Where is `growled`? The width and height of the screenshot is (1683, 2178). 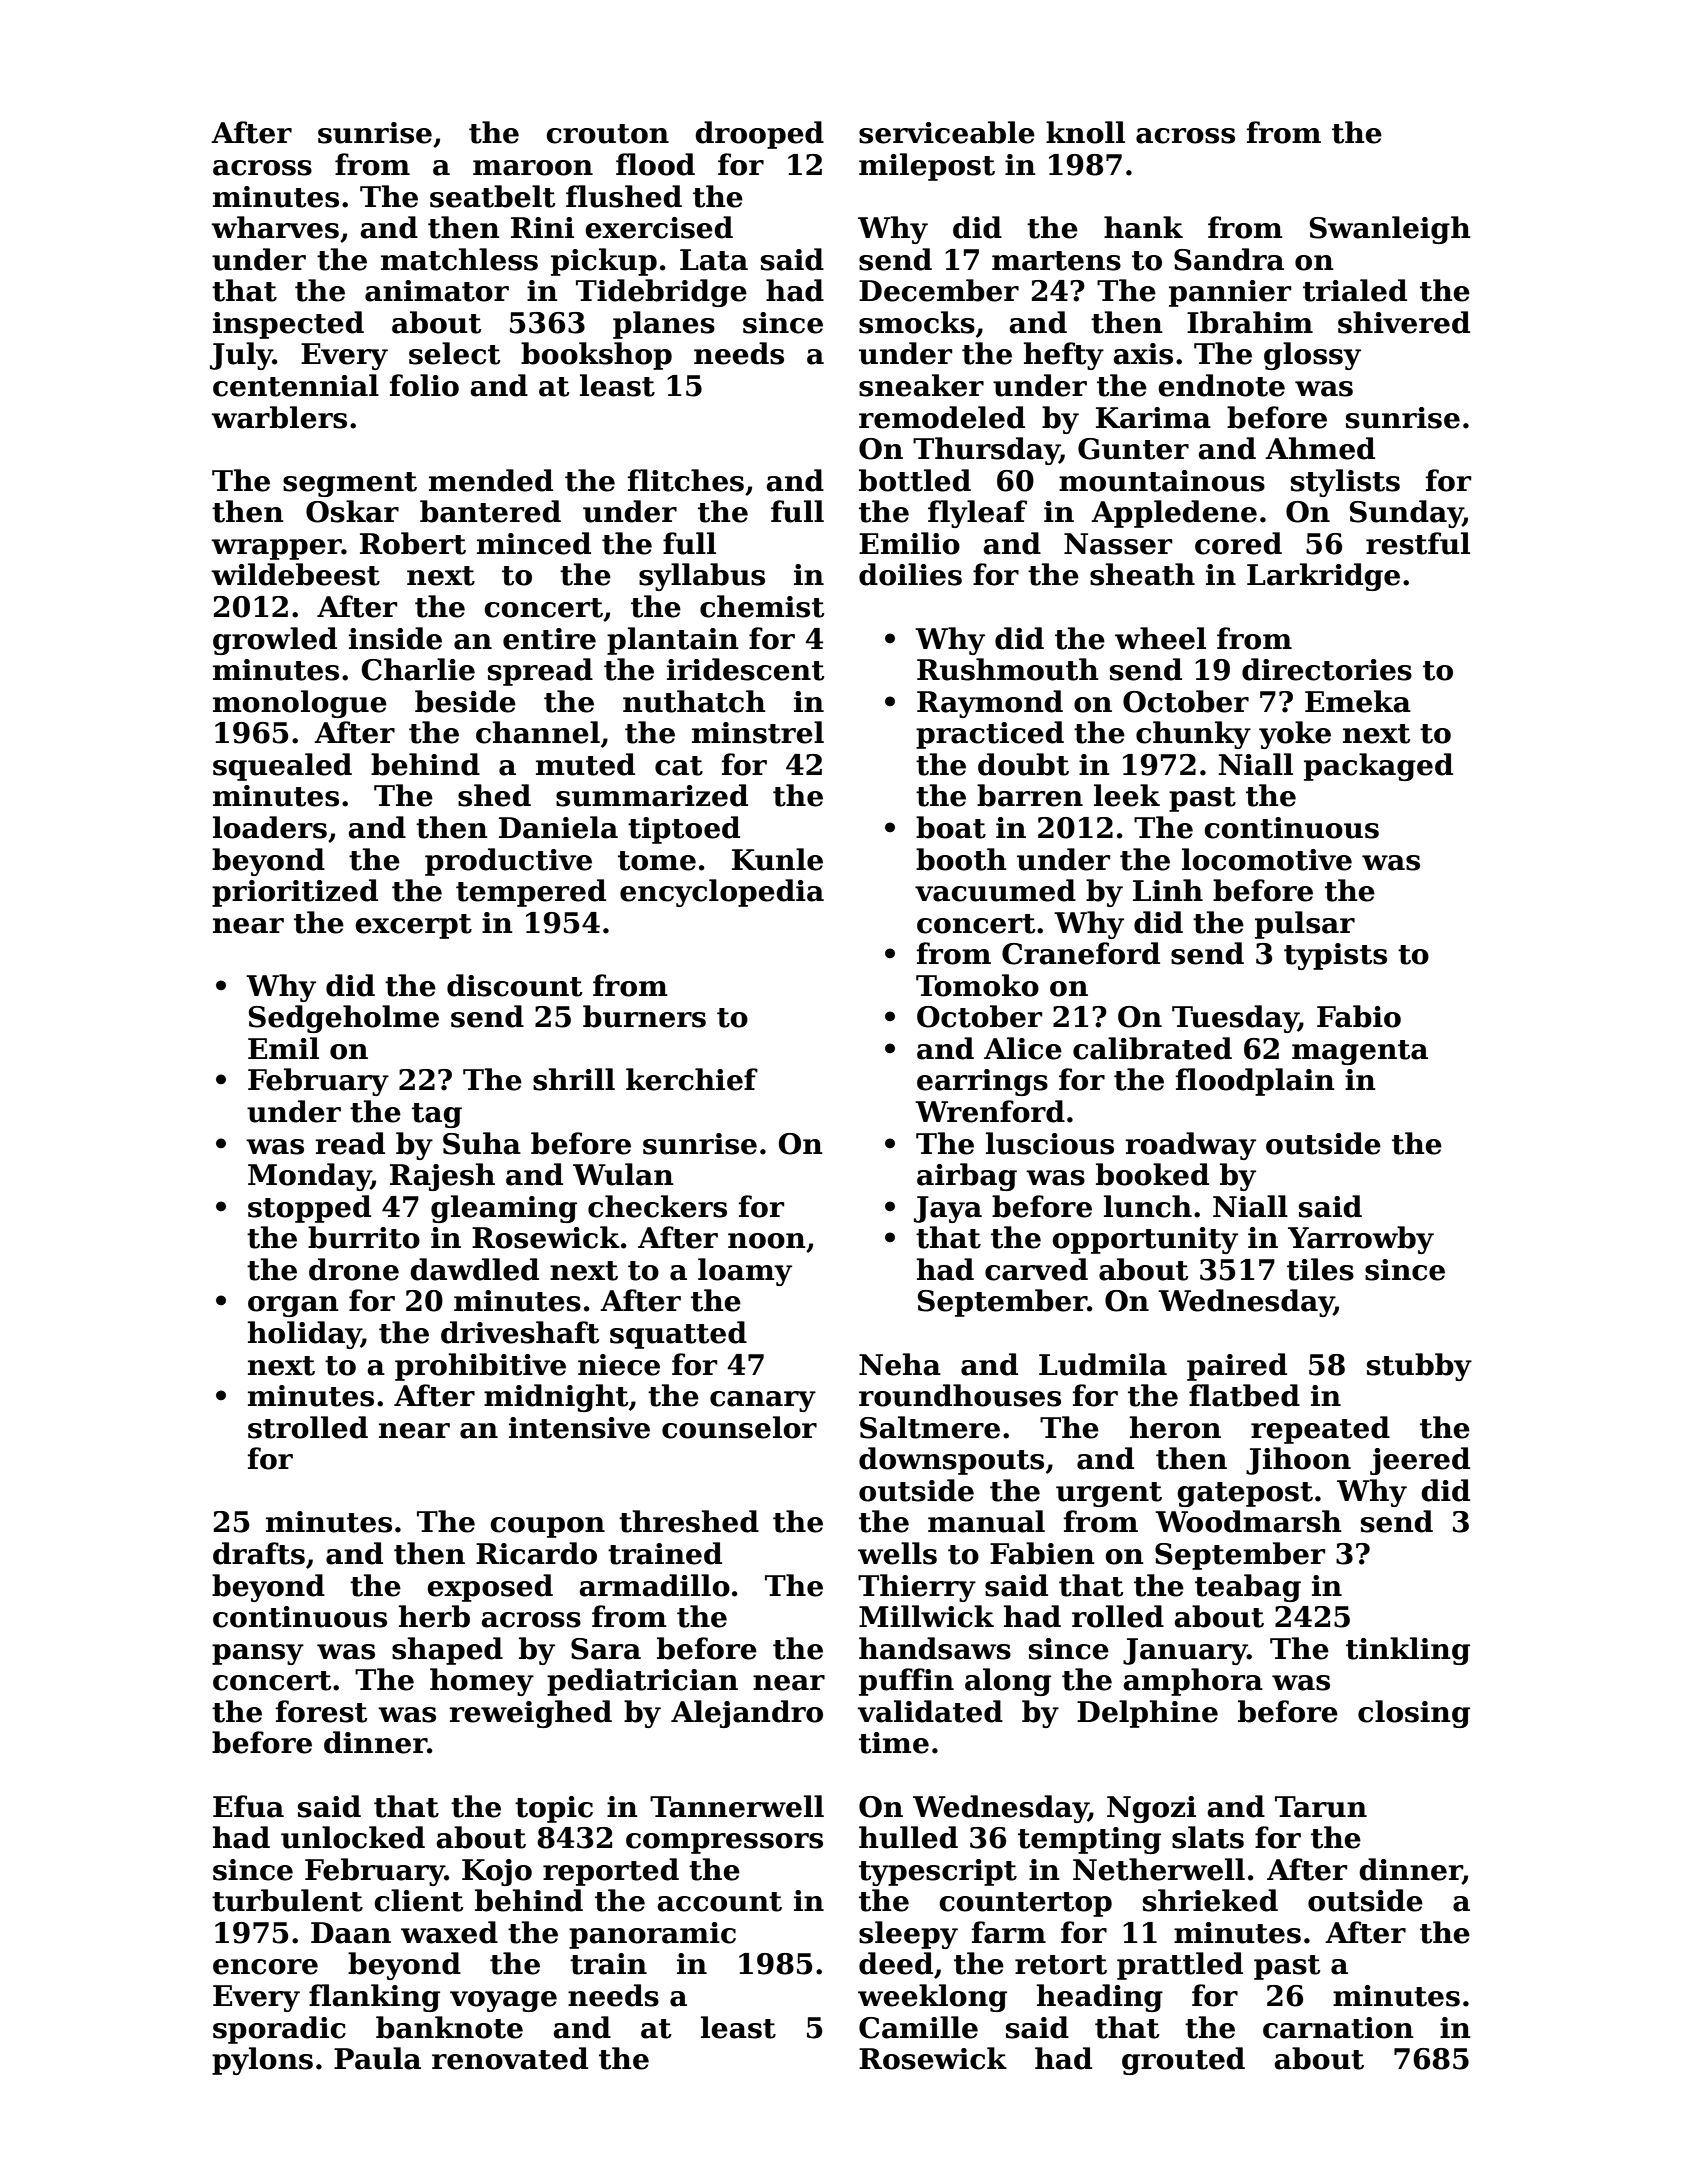 growled is located at coordinates (275, 641).
